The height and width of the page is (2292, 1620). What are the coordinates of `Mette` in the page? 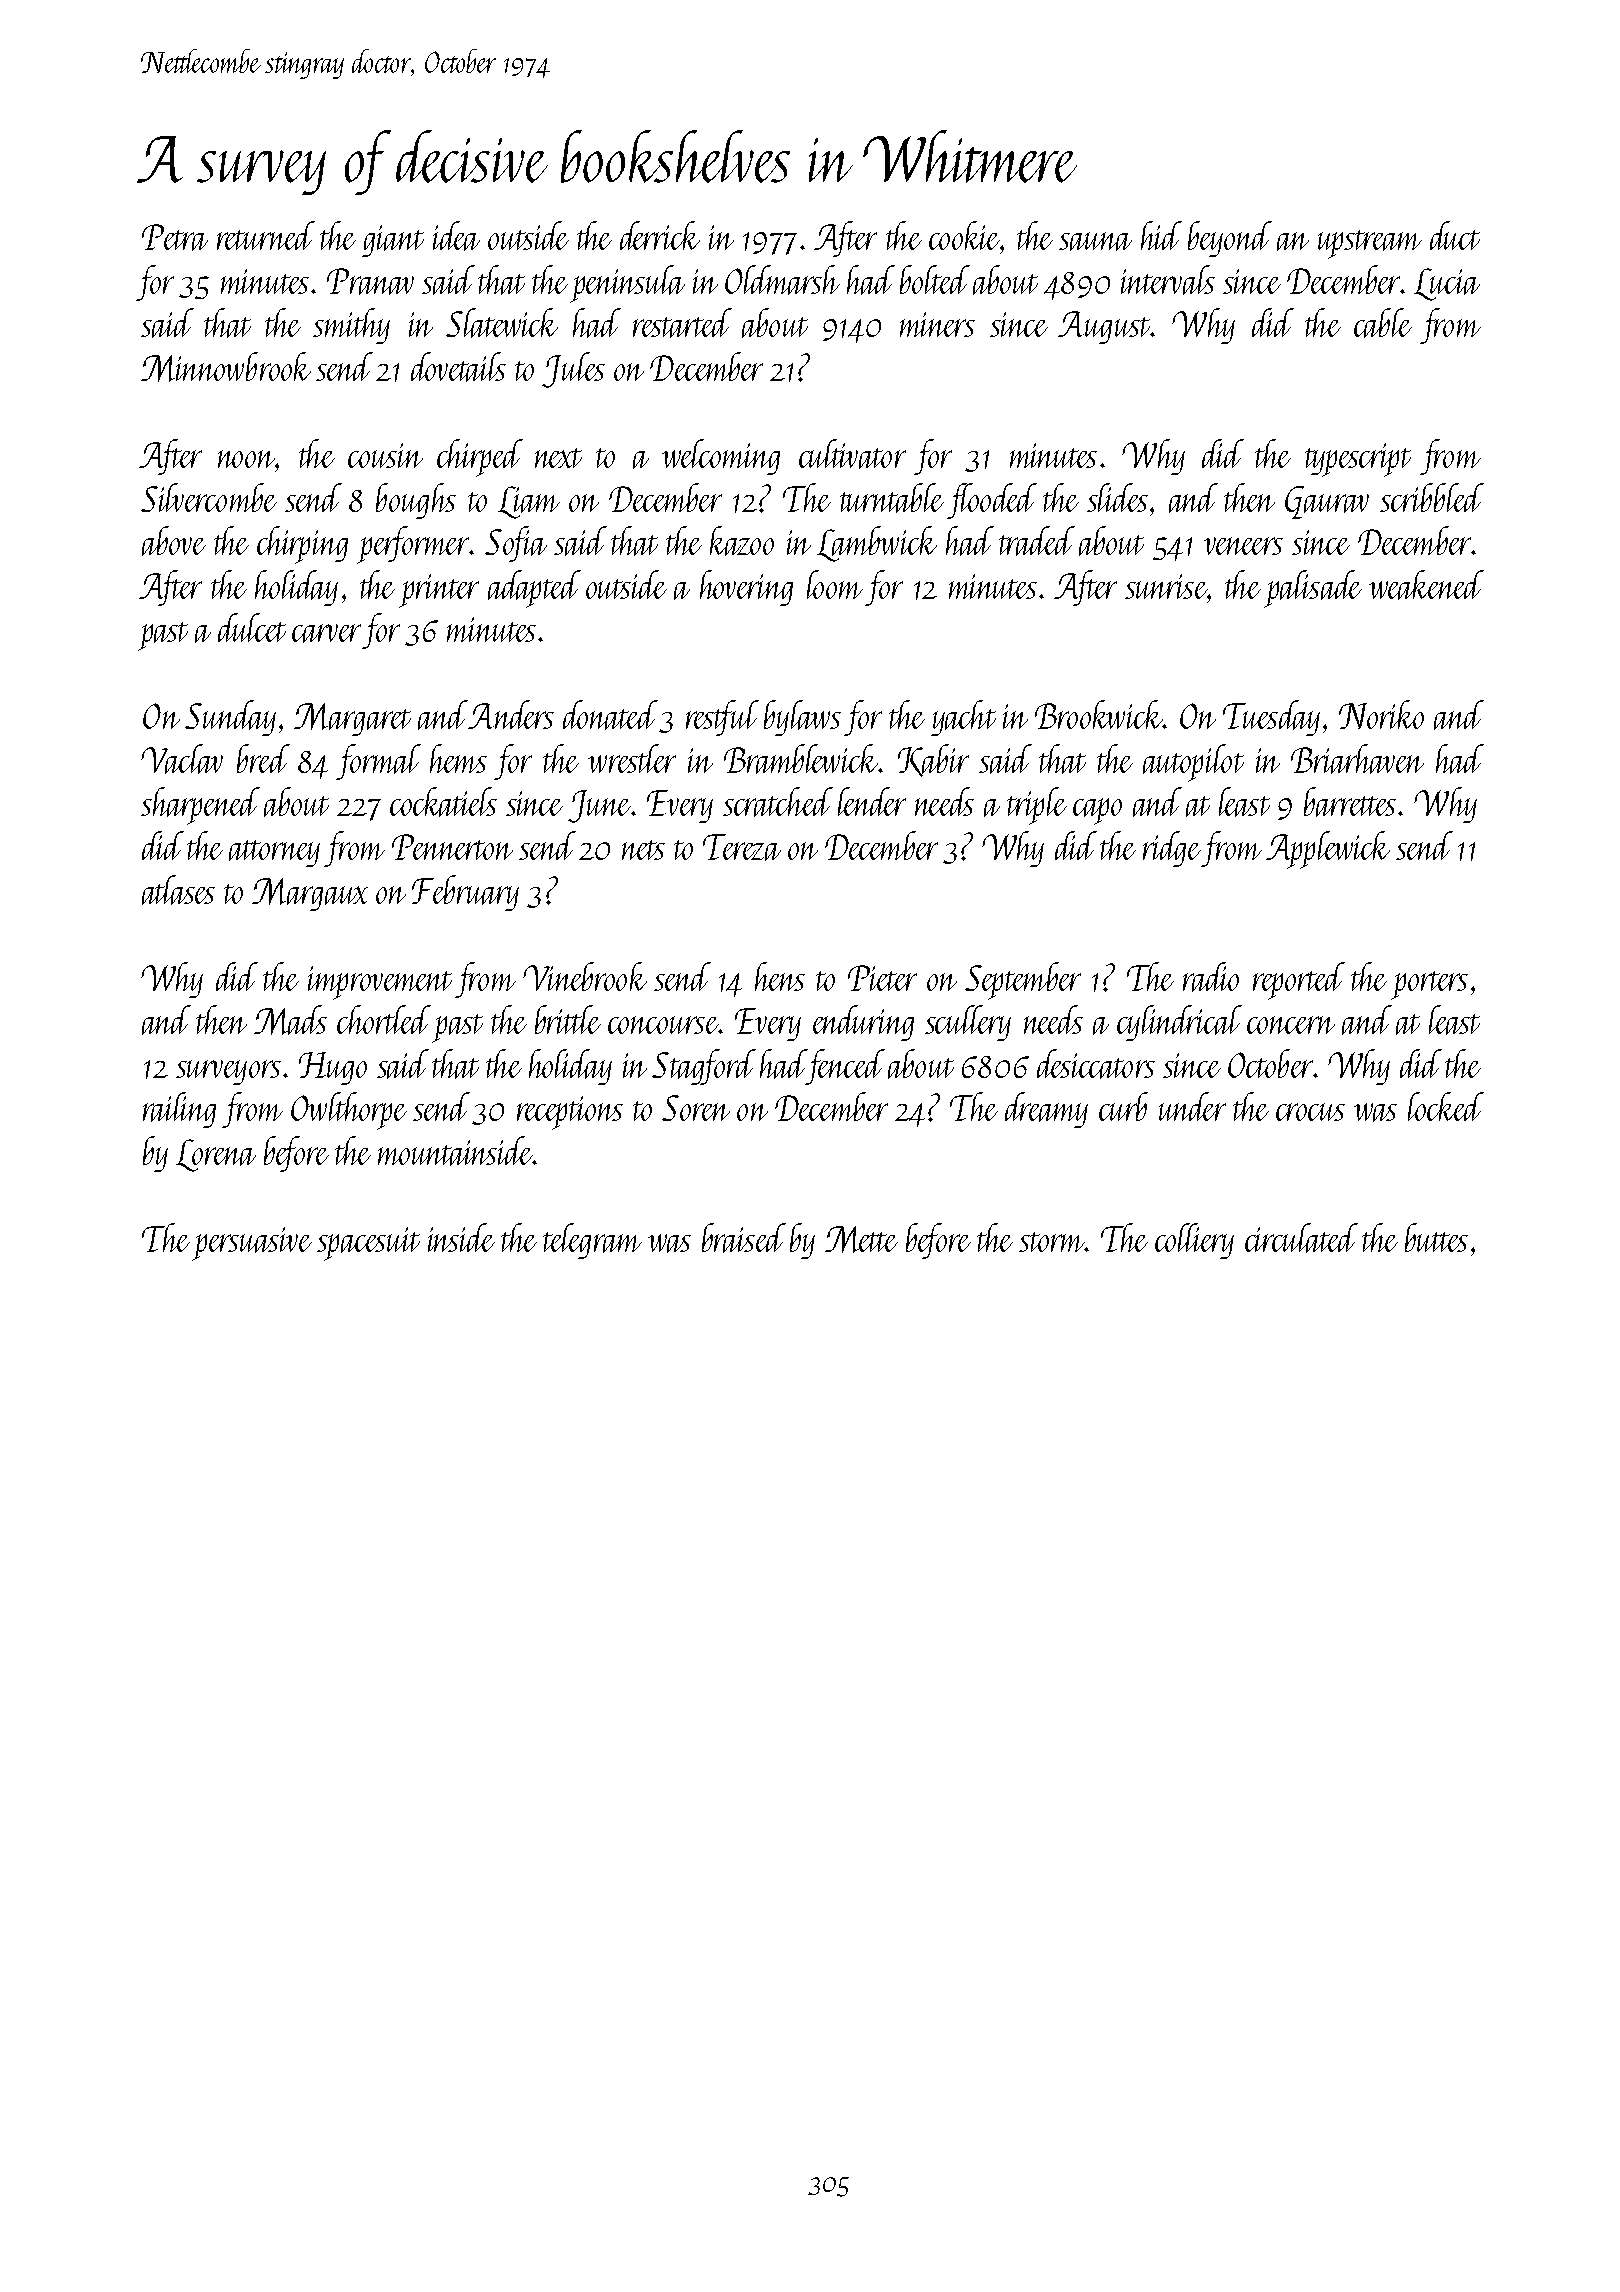 It's located at (861, 1239).
